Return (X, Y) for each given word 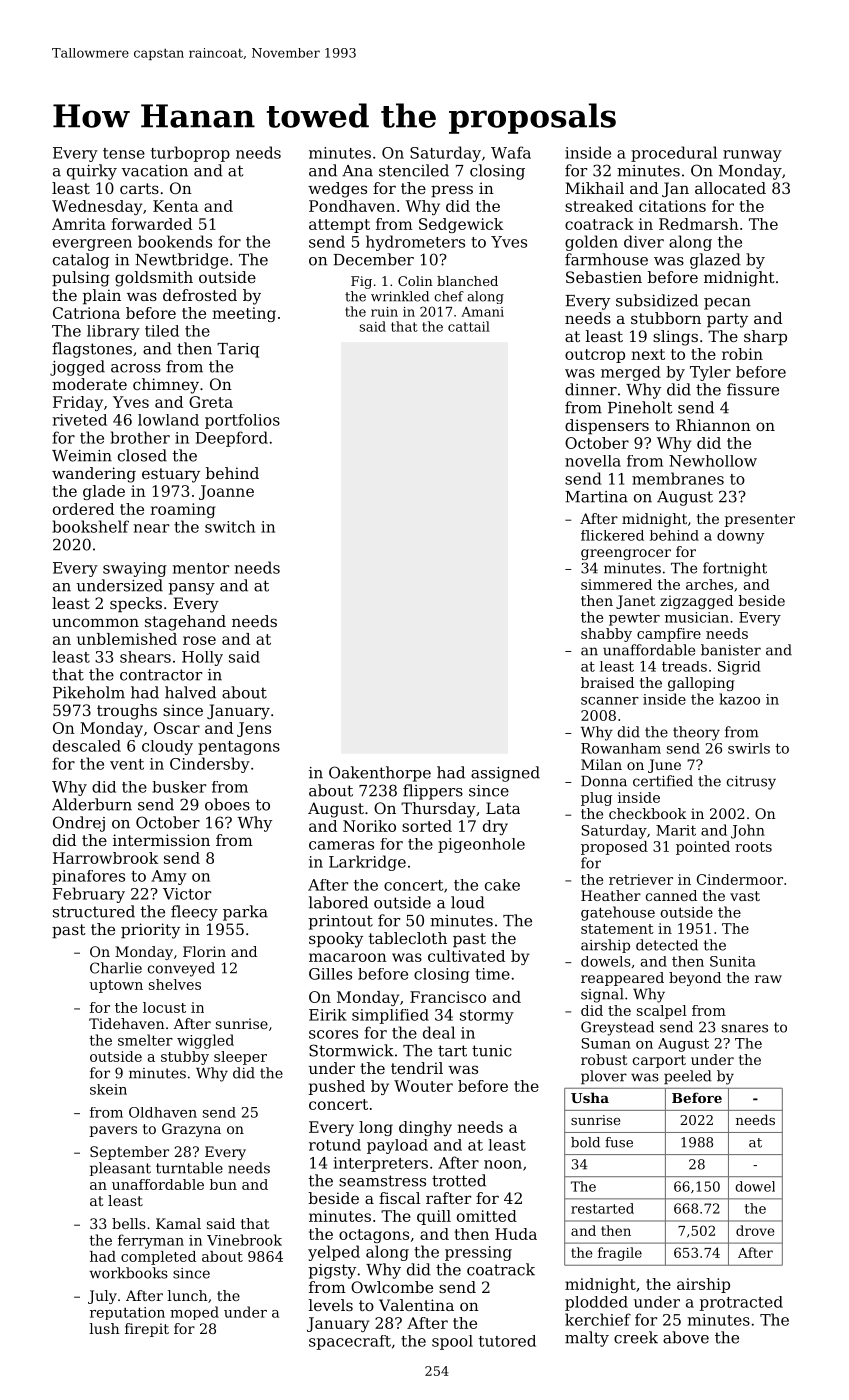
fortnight (735, 569)
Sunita (733, 961)
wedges (337, 190)
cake (502, 885)
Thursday (438, 810)
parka (245, 913)
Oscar (177, 728)
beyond (695, 979)
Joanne (226, 492)
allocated (730, 188)
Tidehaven (127, 1023)
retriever (641, 879)
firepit (147, 1330)
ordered (83, 509)
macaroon (348, 957)
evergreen (92, 245)
